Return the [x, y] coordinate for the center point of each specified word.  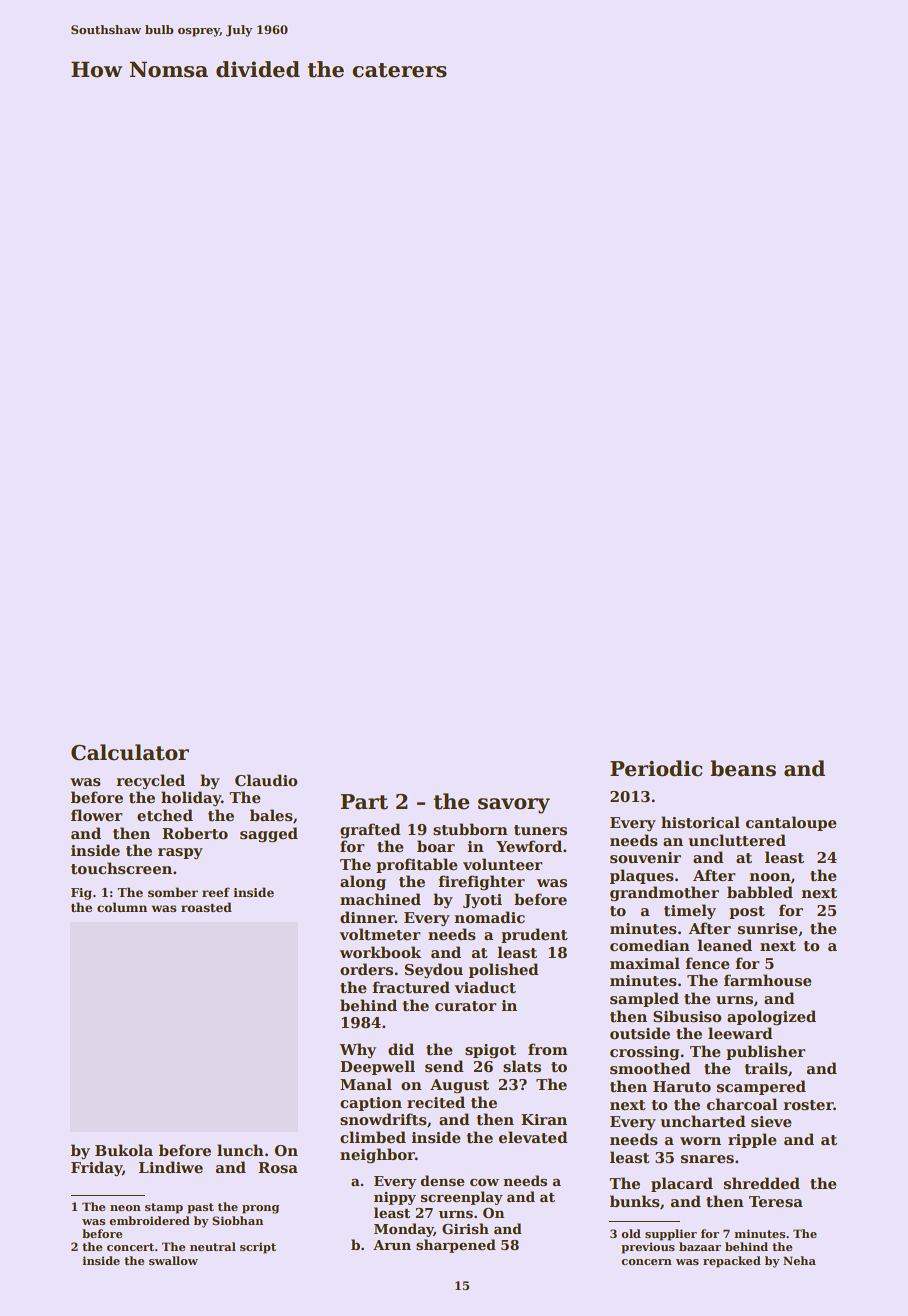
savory [514, 806]
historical [700, 822]
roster [808, 1105]
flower [97, 815]
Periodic [656, 768]
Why [357, 1050]
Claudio [266, 780]
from [548, 1049]
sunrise [768, 929]
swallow [173, 1260]
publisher [766, 1052]
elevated [533, 1137]
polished [504, 970]
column [122, 907]
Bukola [124, 1150]
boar [436, 846]
